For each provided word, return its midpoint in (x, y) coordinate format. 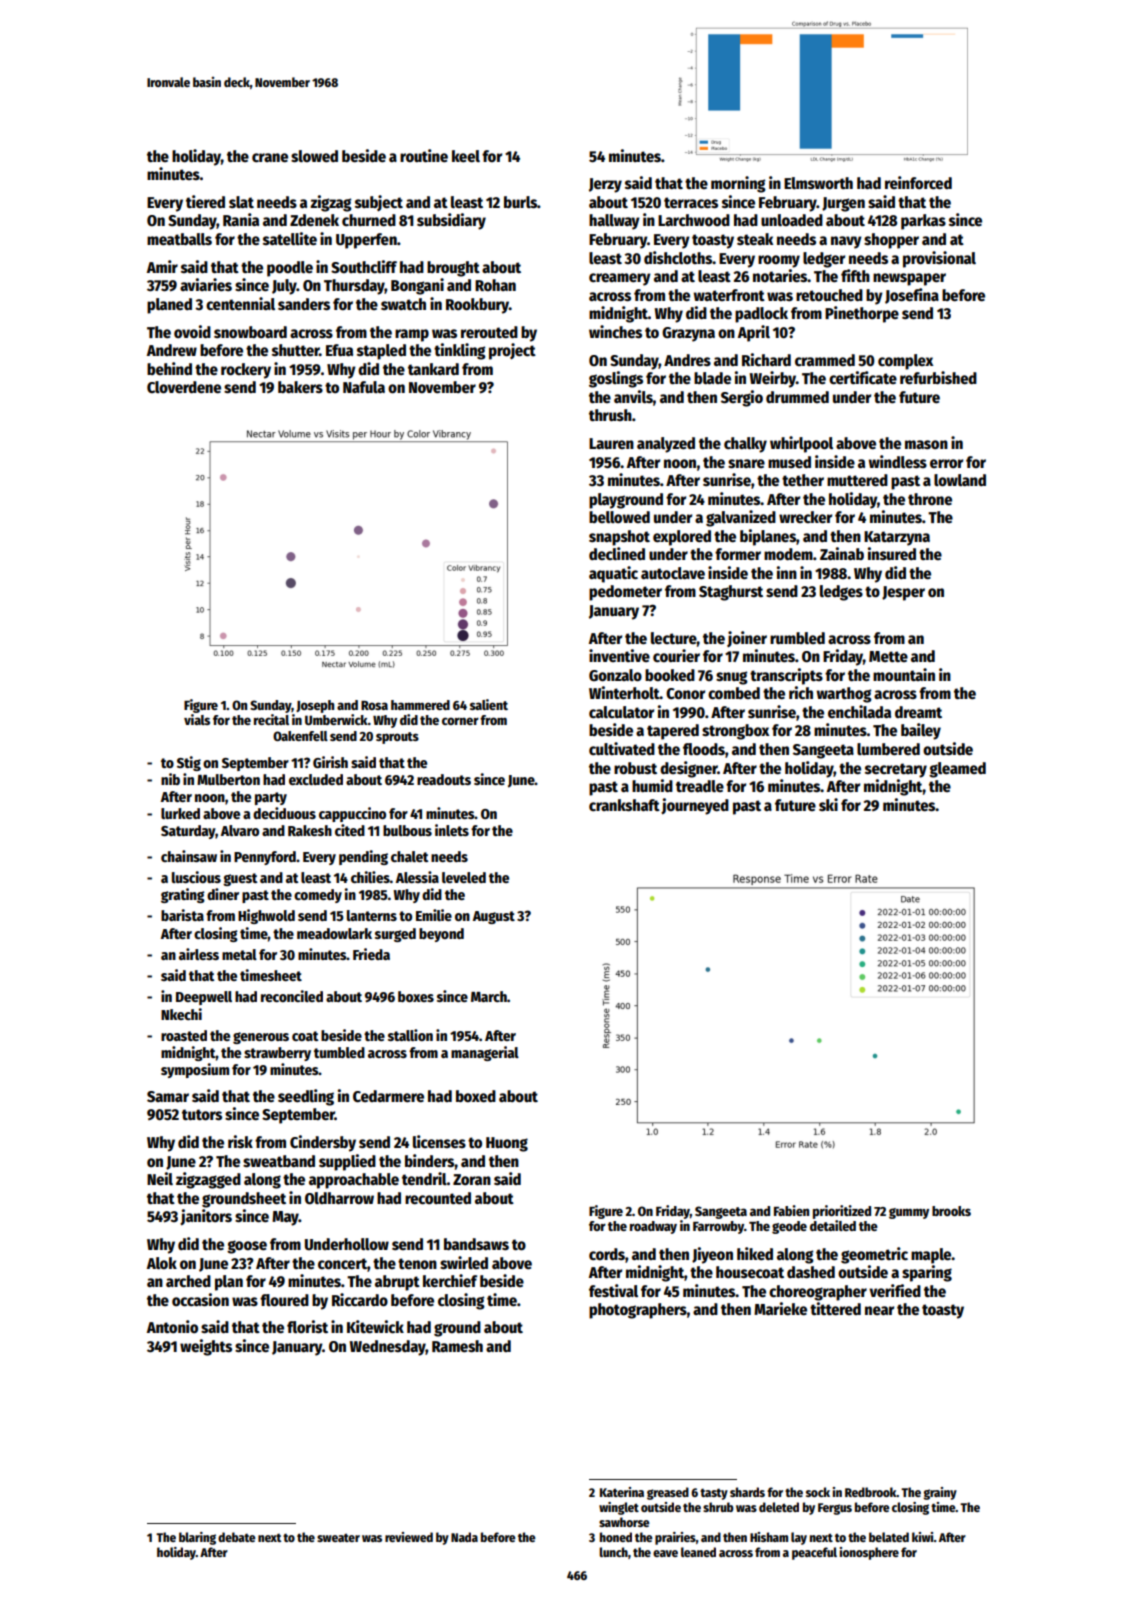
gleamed (957, 770)
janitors (206, 1217)
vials (197, 719)
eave (665, 1553)
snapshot (619, 538)
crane (270, 158)
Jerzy (605, 185)
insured (892, 554)
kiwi (923, 1537)
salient (489, 704)
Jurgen (843, 204)
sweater (338, 1537)
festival (613, 1291)
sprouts (397, 738)
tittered (835, 1309)
